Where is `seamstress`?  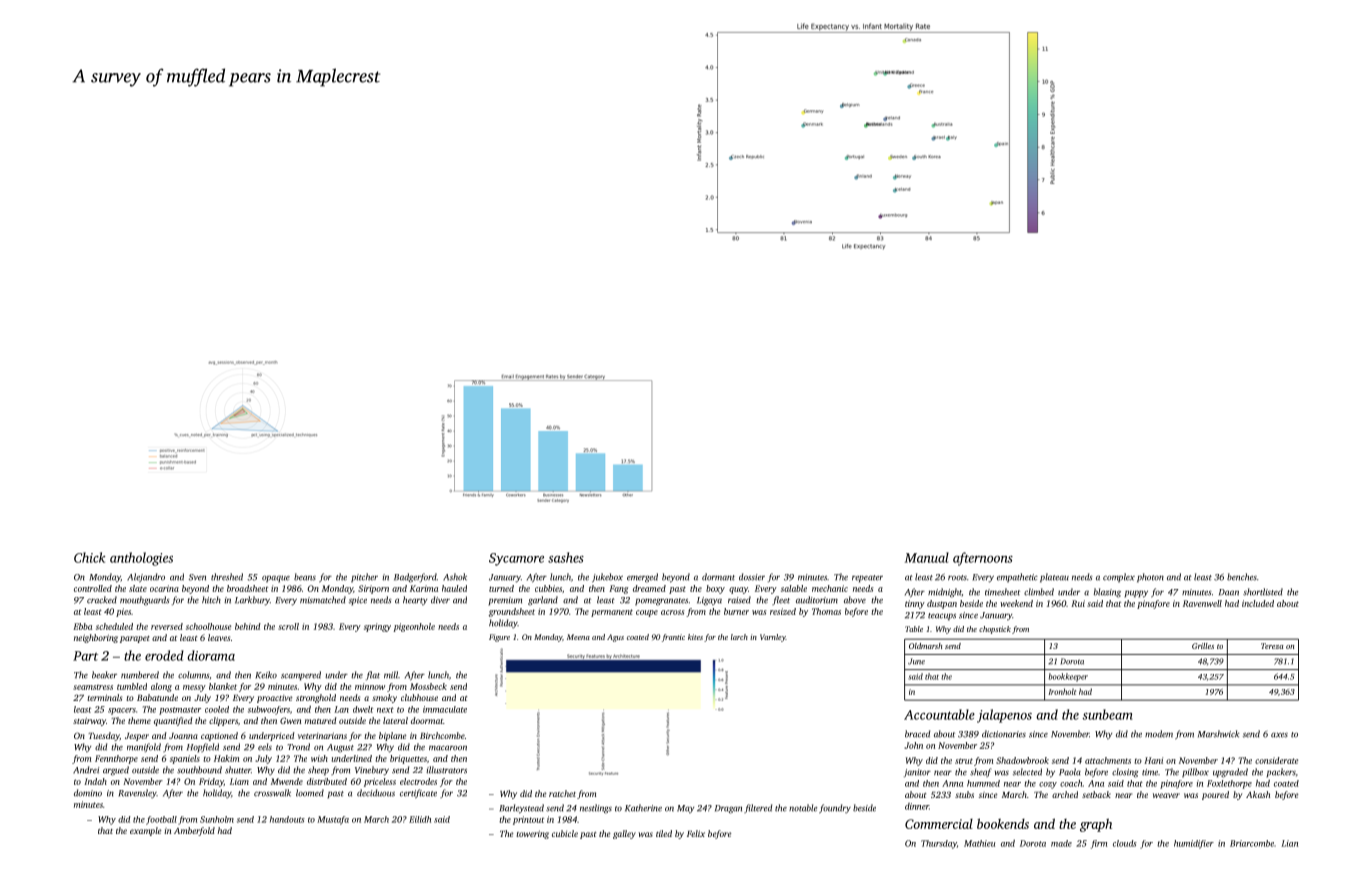 seamstress is located at coordinates (93, 687).
